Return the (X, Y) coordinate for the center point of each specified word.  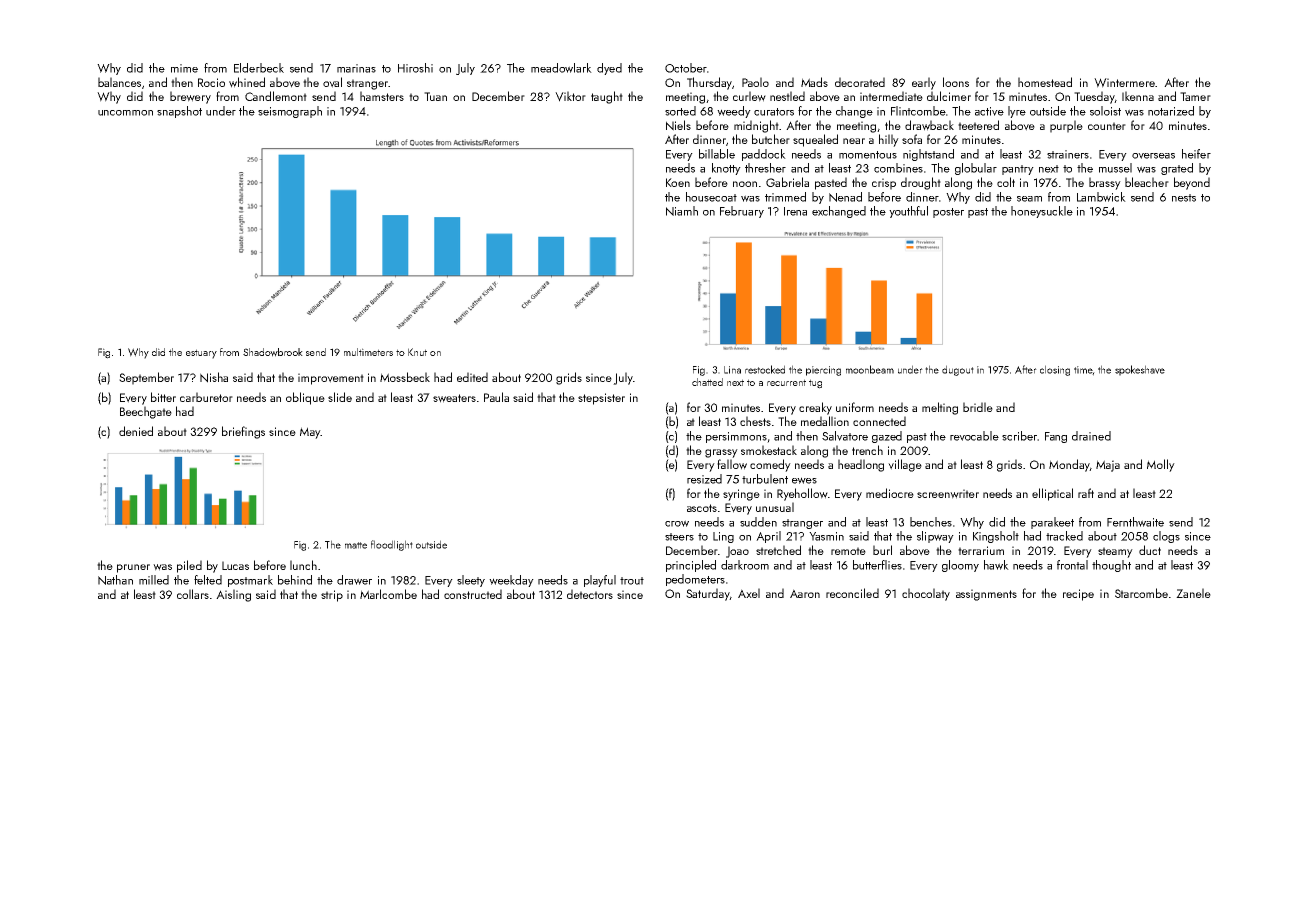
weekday (511, 581)
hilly (889, 140)
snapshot (179, 112)
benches (931, 522)
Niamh (682, 211)
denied (136, 431)
